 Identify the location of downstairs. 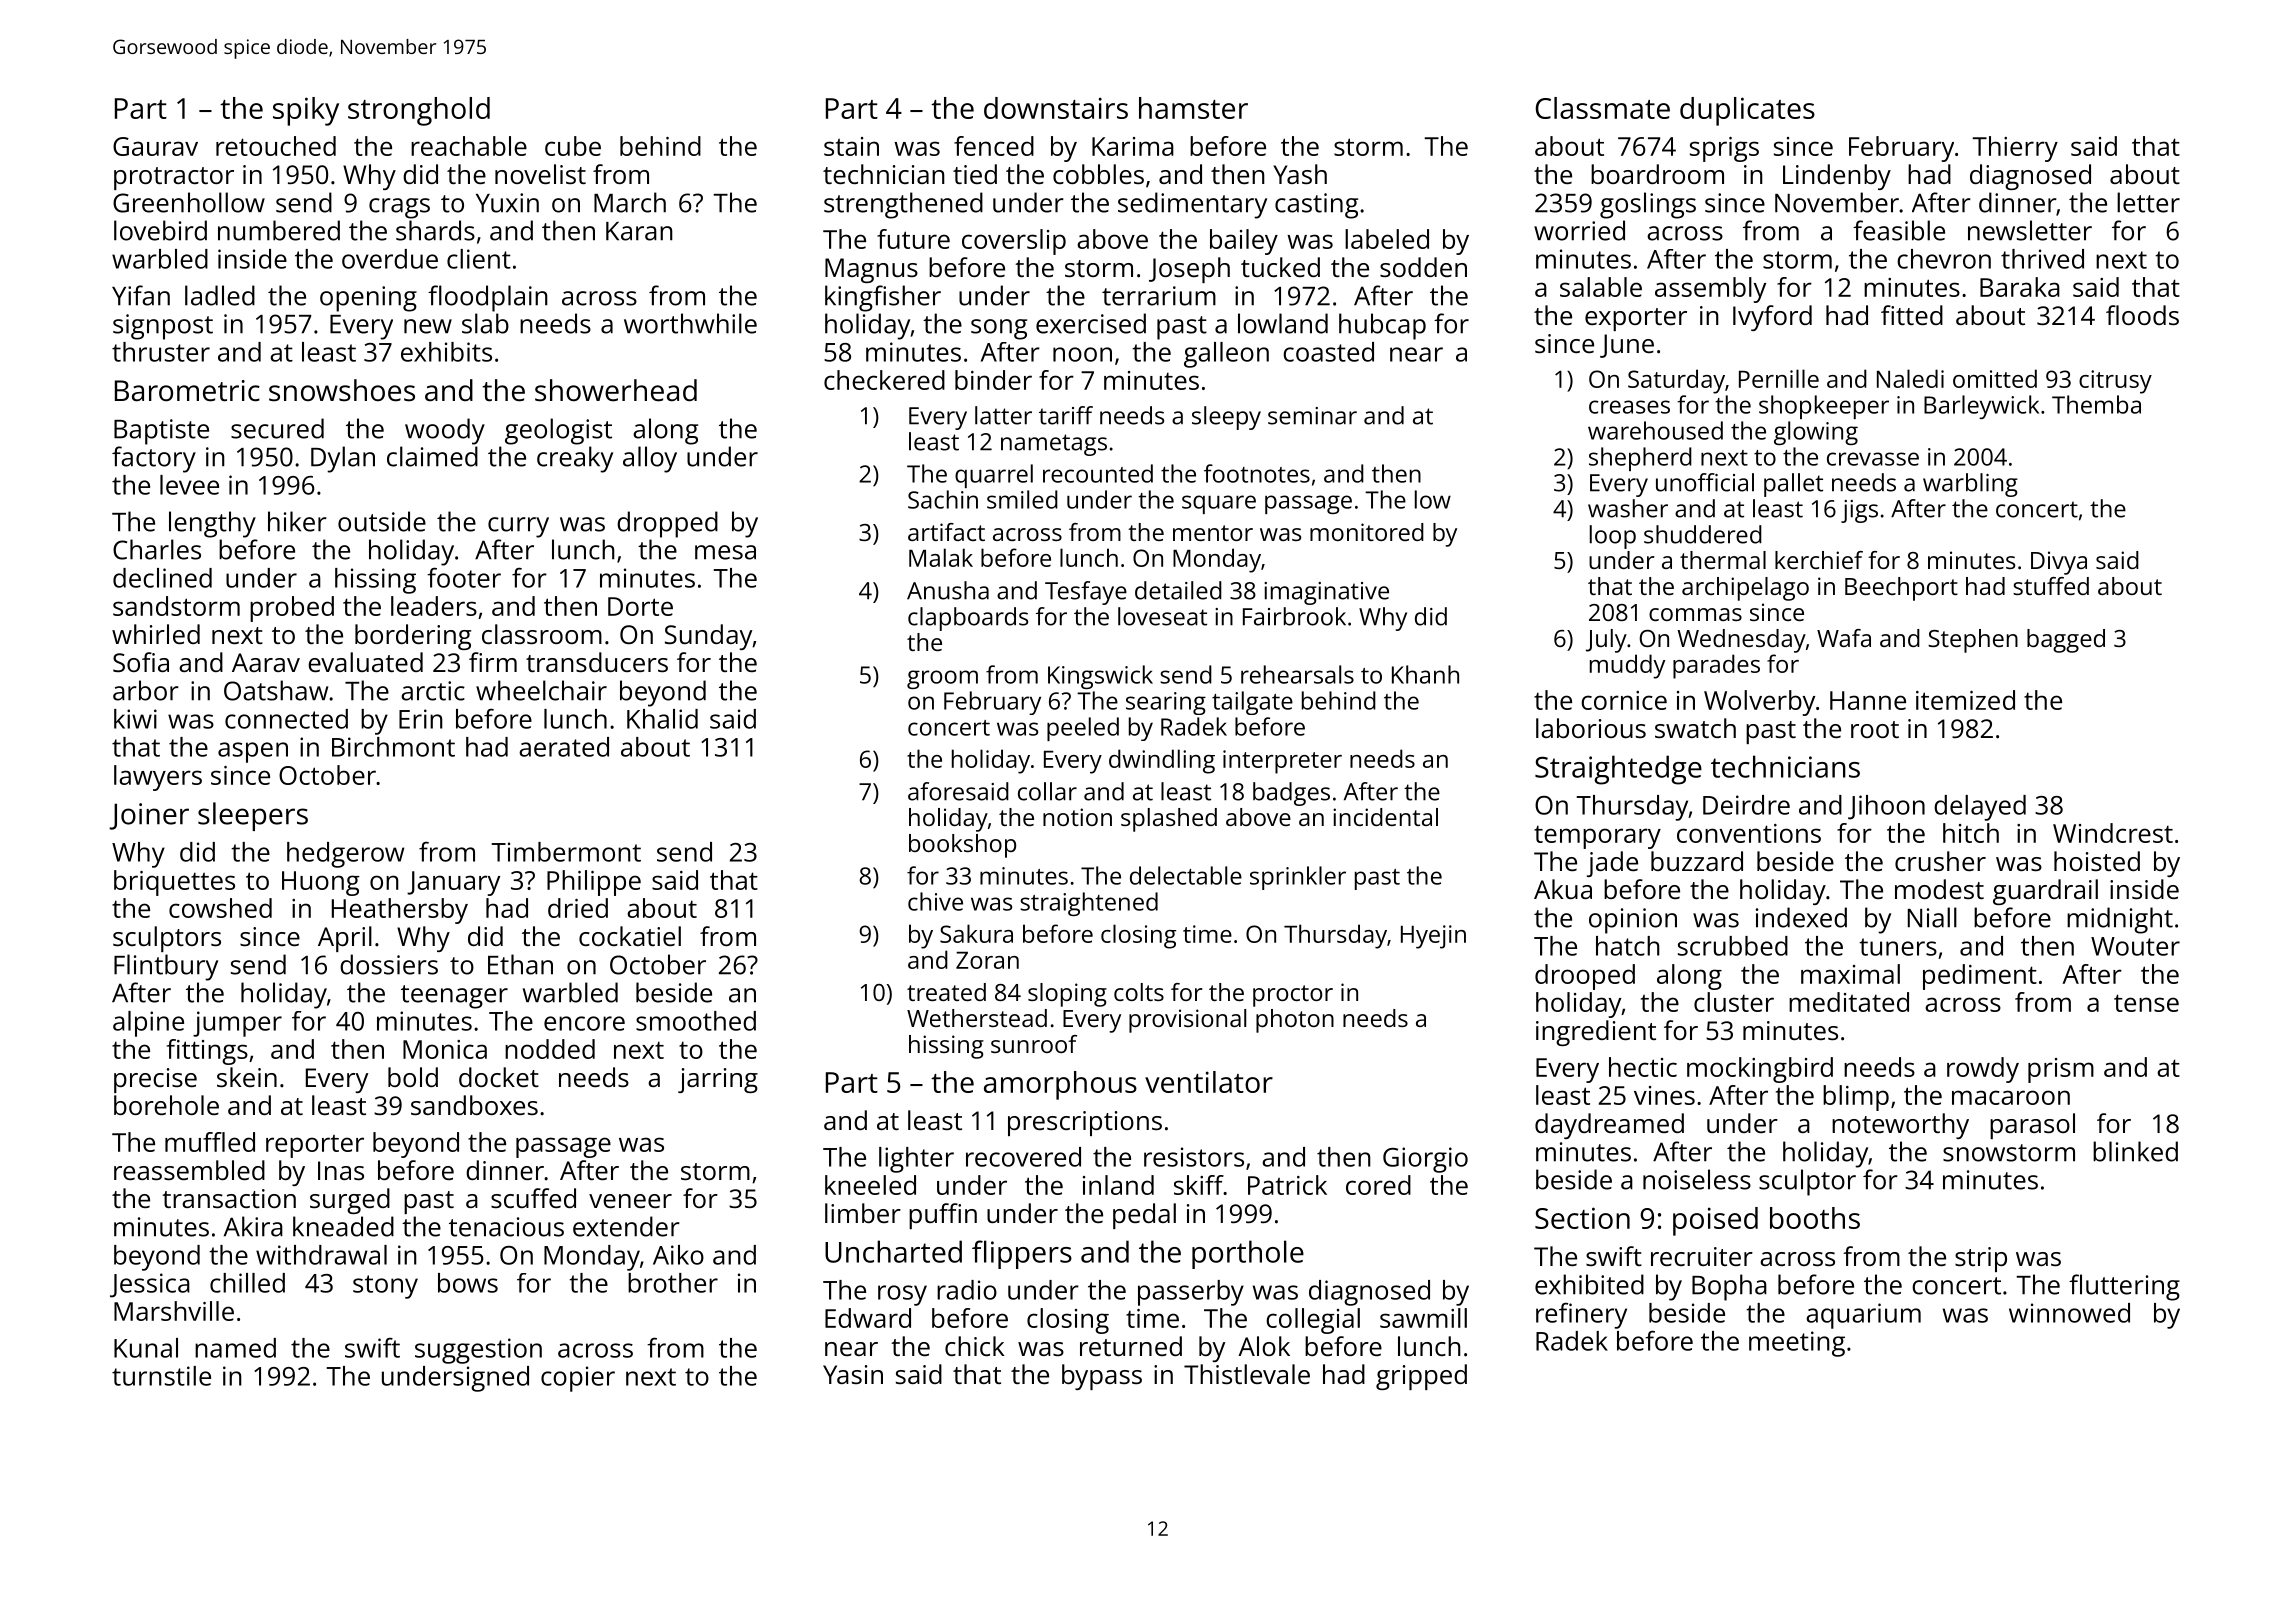
(1056, 108).
